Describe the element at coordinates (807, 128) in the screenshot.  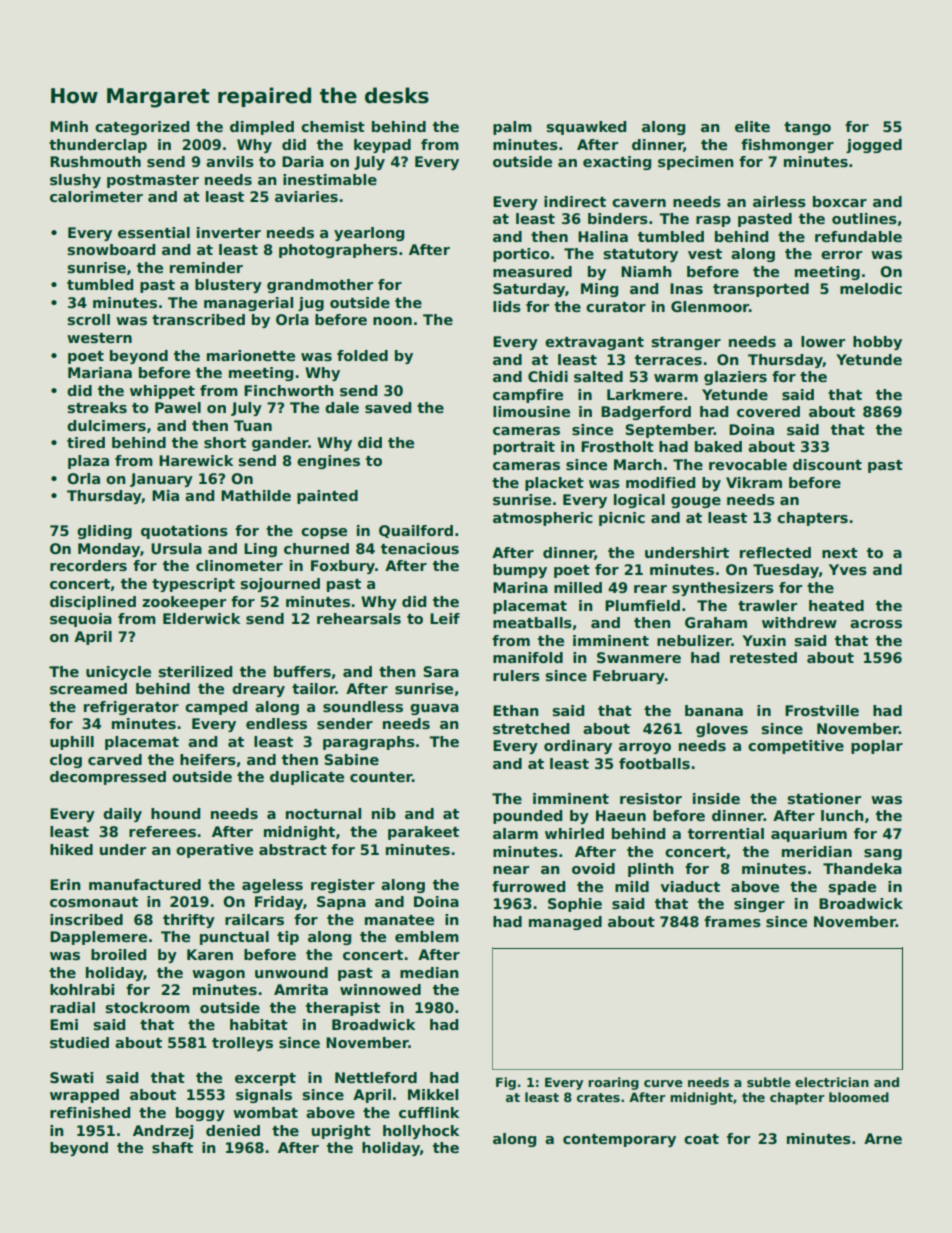
I see `tango` at that location.
